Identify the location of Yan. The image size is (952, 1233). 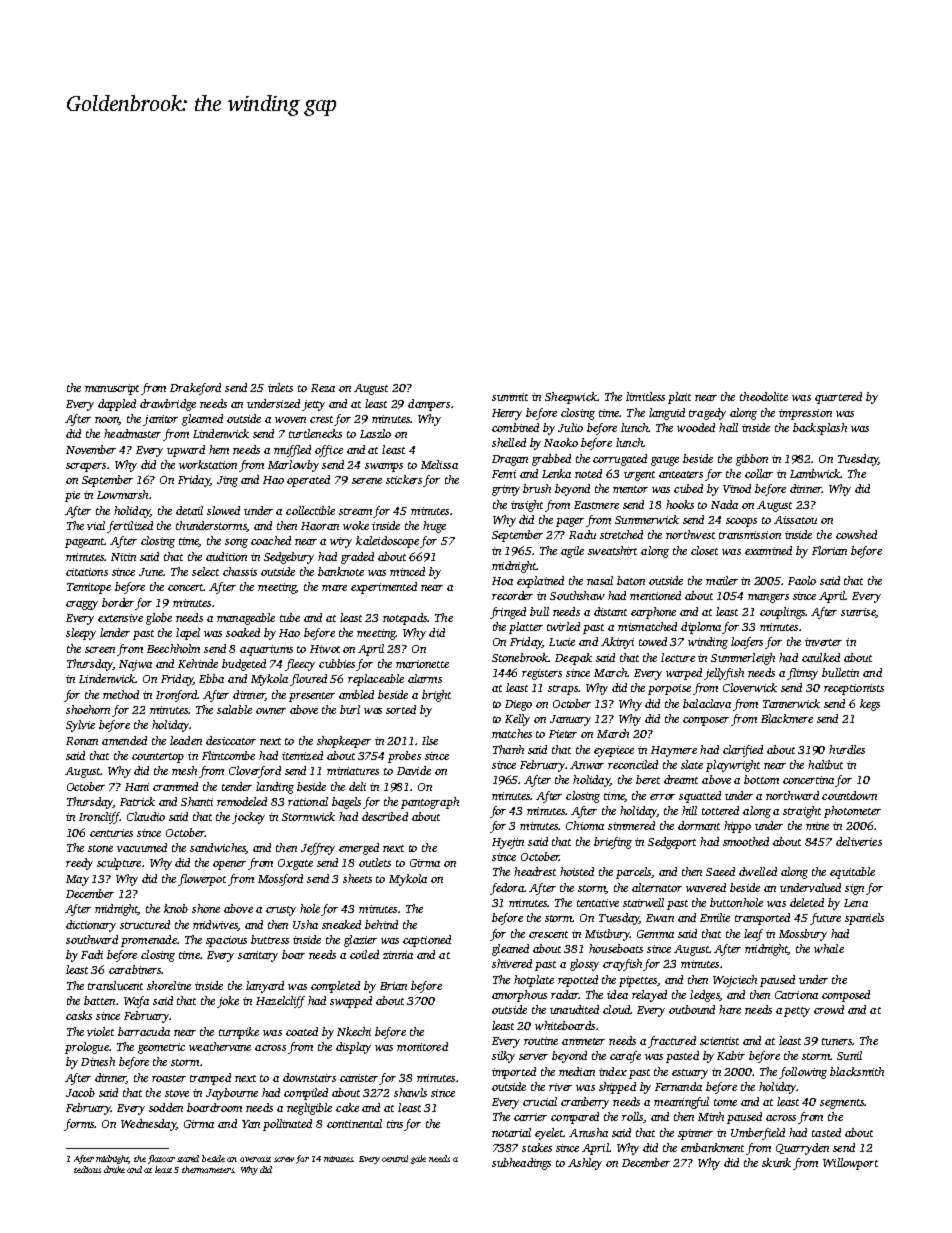
(251, 1124).
